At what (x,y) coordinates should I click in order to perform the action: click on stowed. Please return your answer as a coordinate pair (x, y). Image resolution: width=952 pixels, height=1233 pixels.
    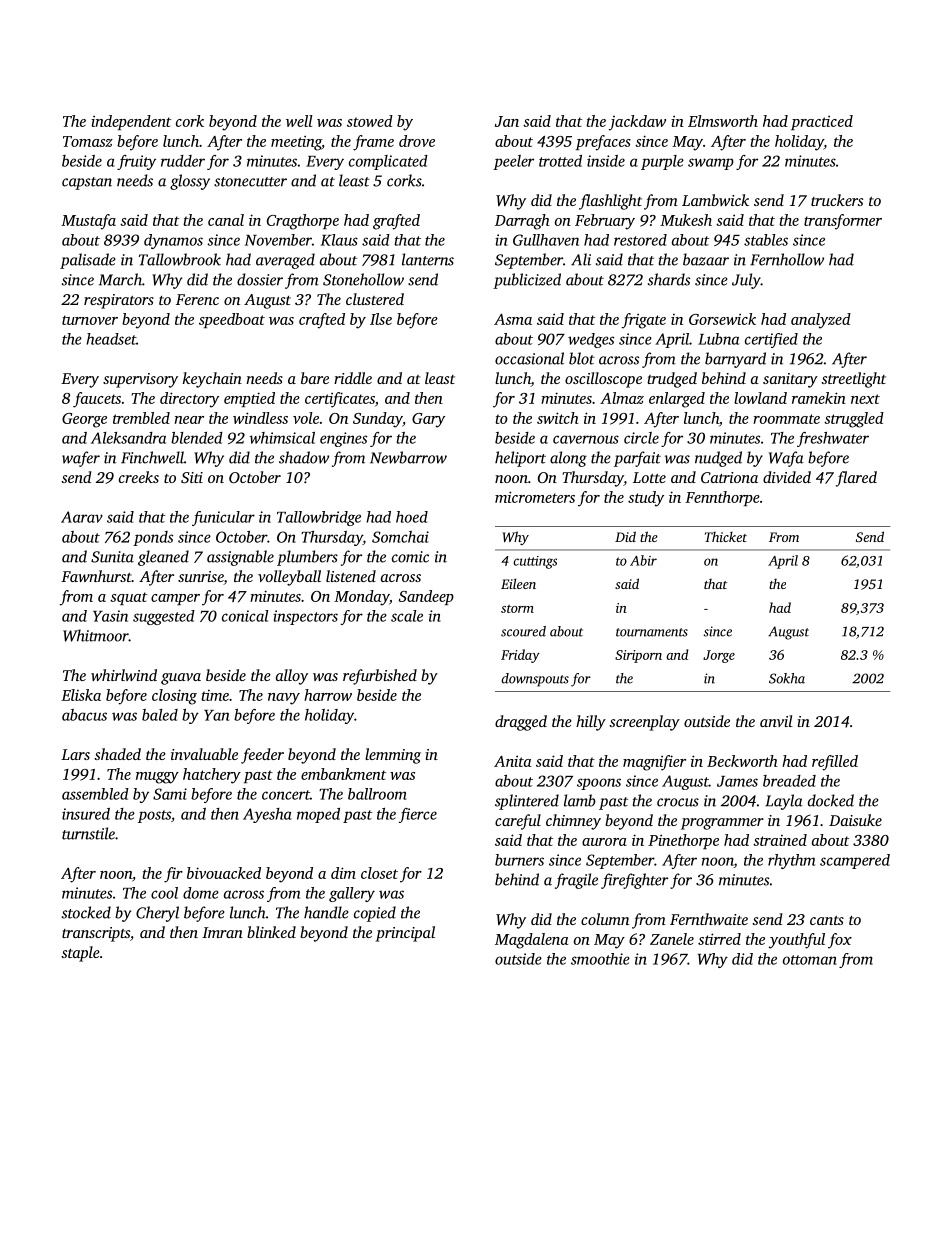
    Looking at the image, I should click on (370, 121).
